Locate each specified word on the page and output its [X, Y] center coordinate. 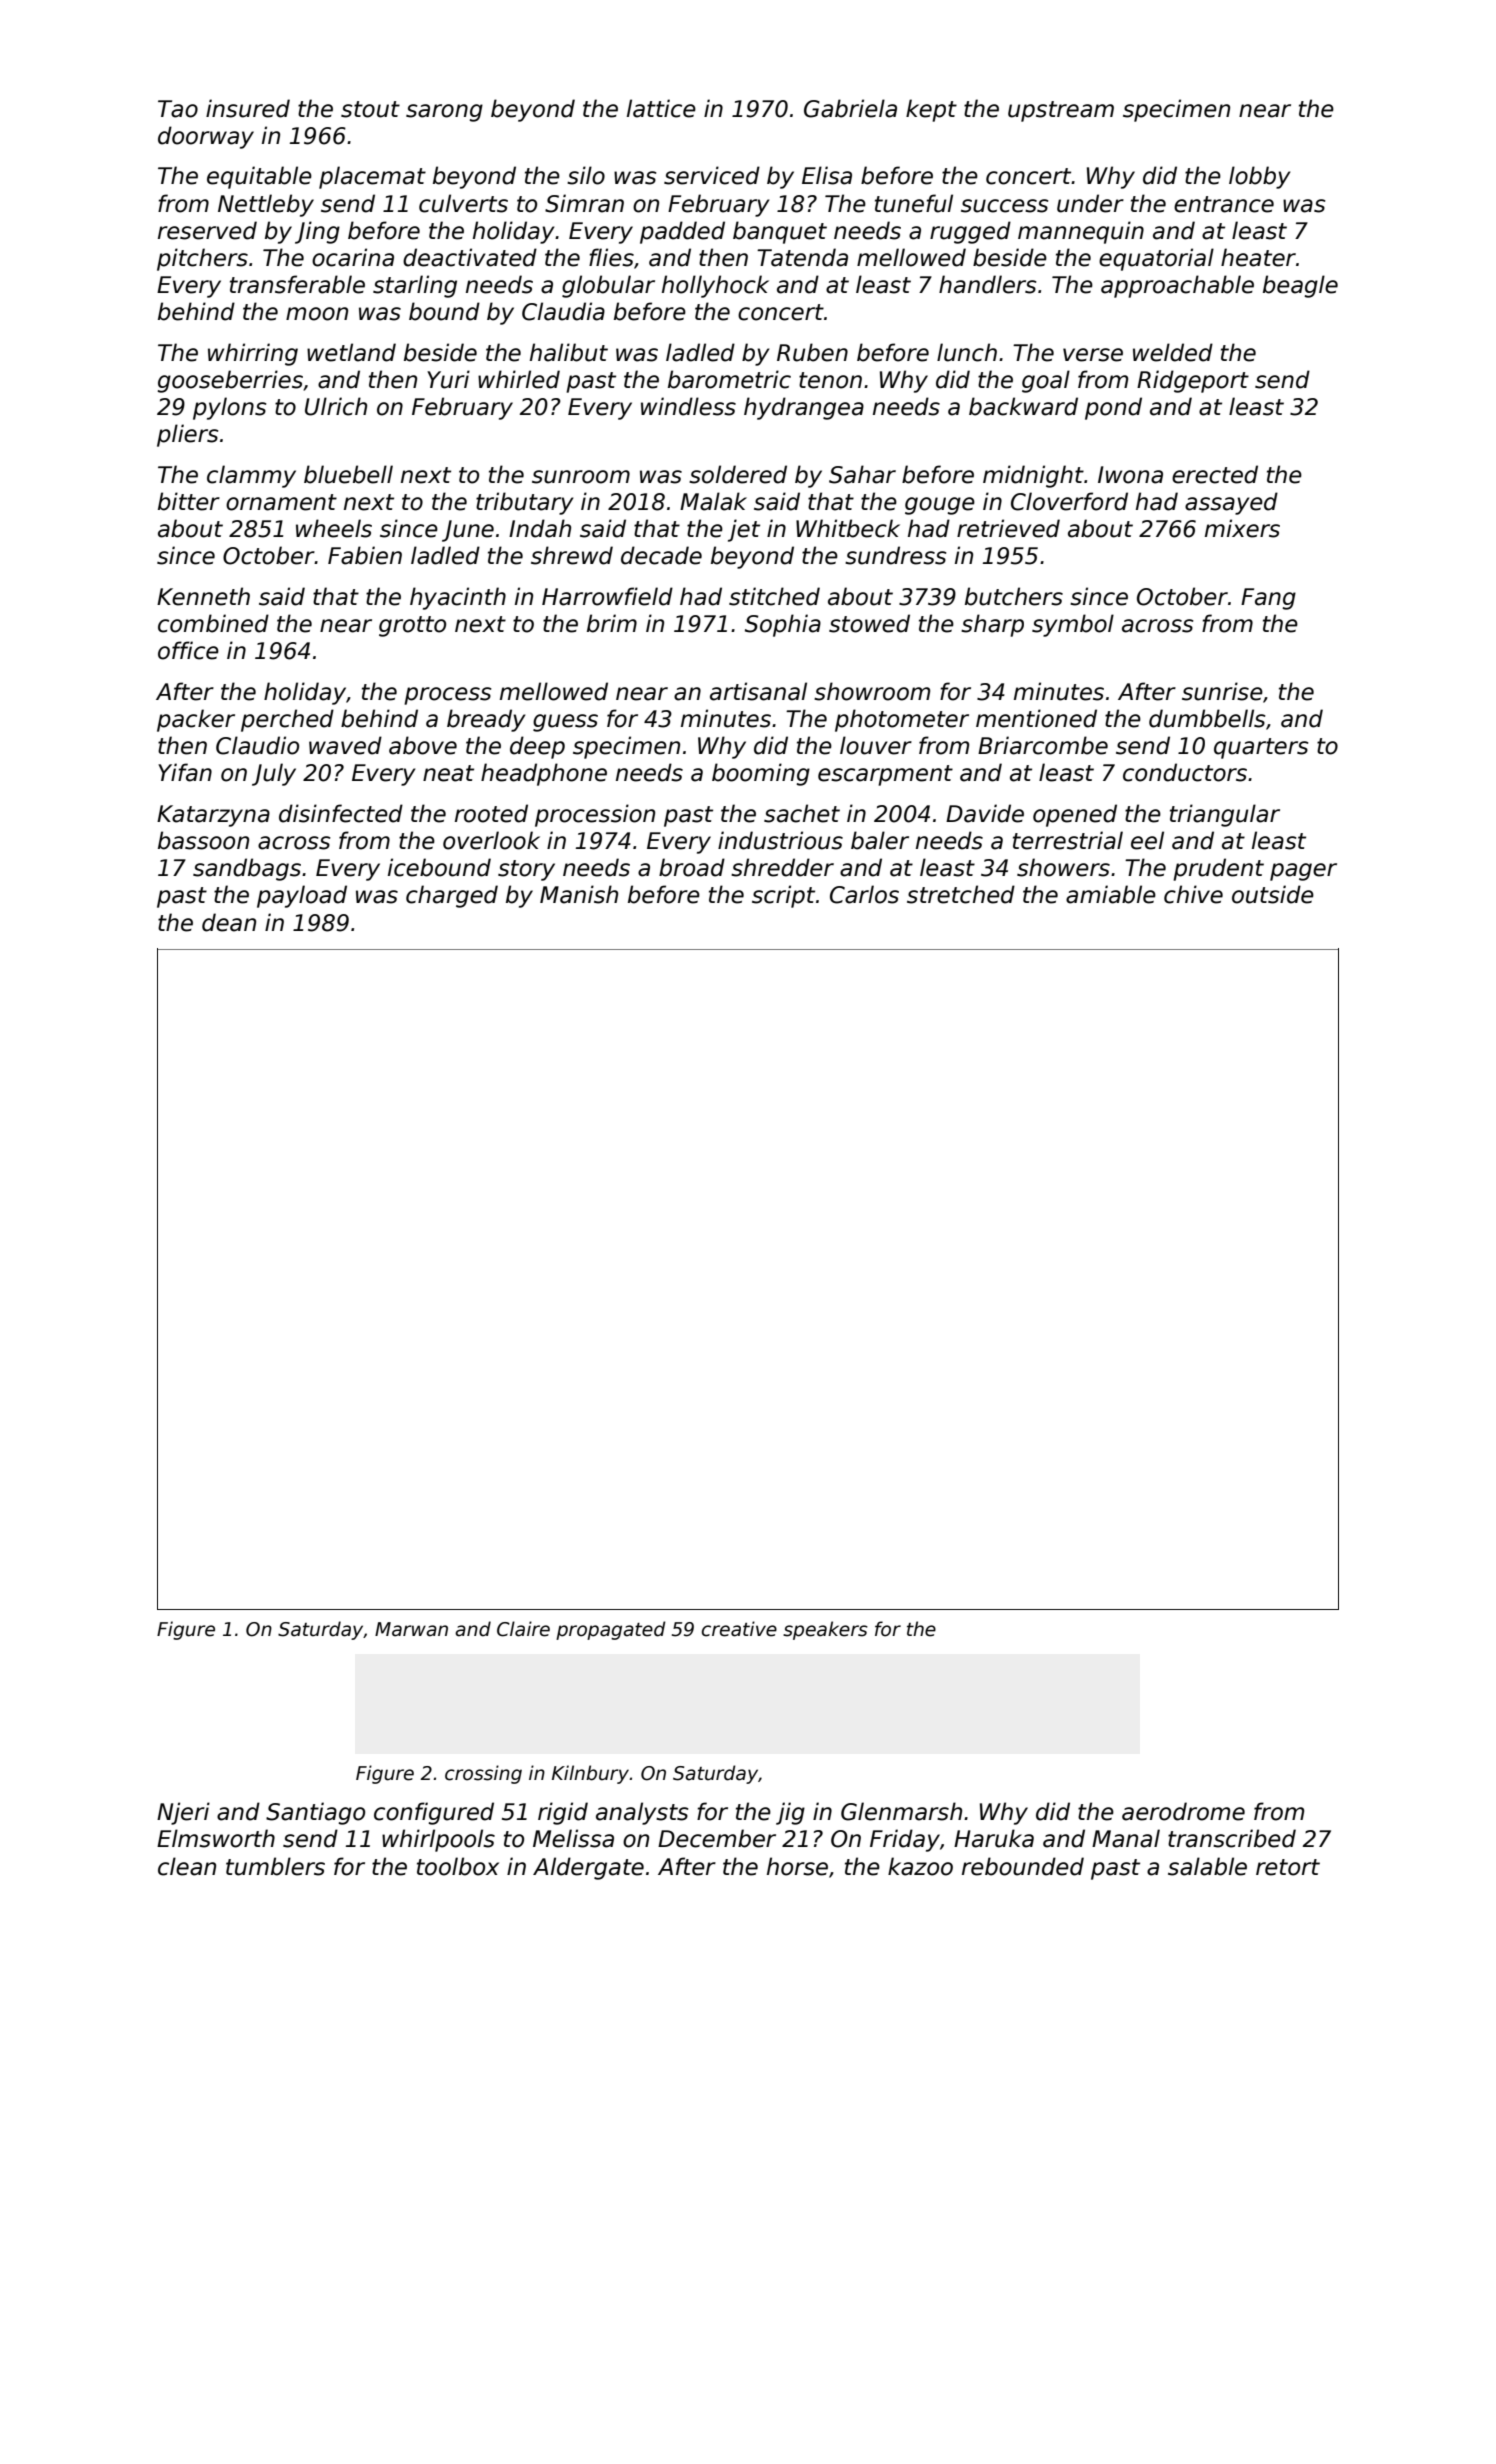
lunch [967, 352]
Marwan [411, 1629]
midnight [1033, 476]
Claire [523, 1629]
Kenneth [203, 596]
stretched [961, 894]
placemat [372, 177]
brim [612, 623]
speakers [825, 1630]
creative [739, 1629]
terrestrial [1068, 840]
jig [790, 1813]
